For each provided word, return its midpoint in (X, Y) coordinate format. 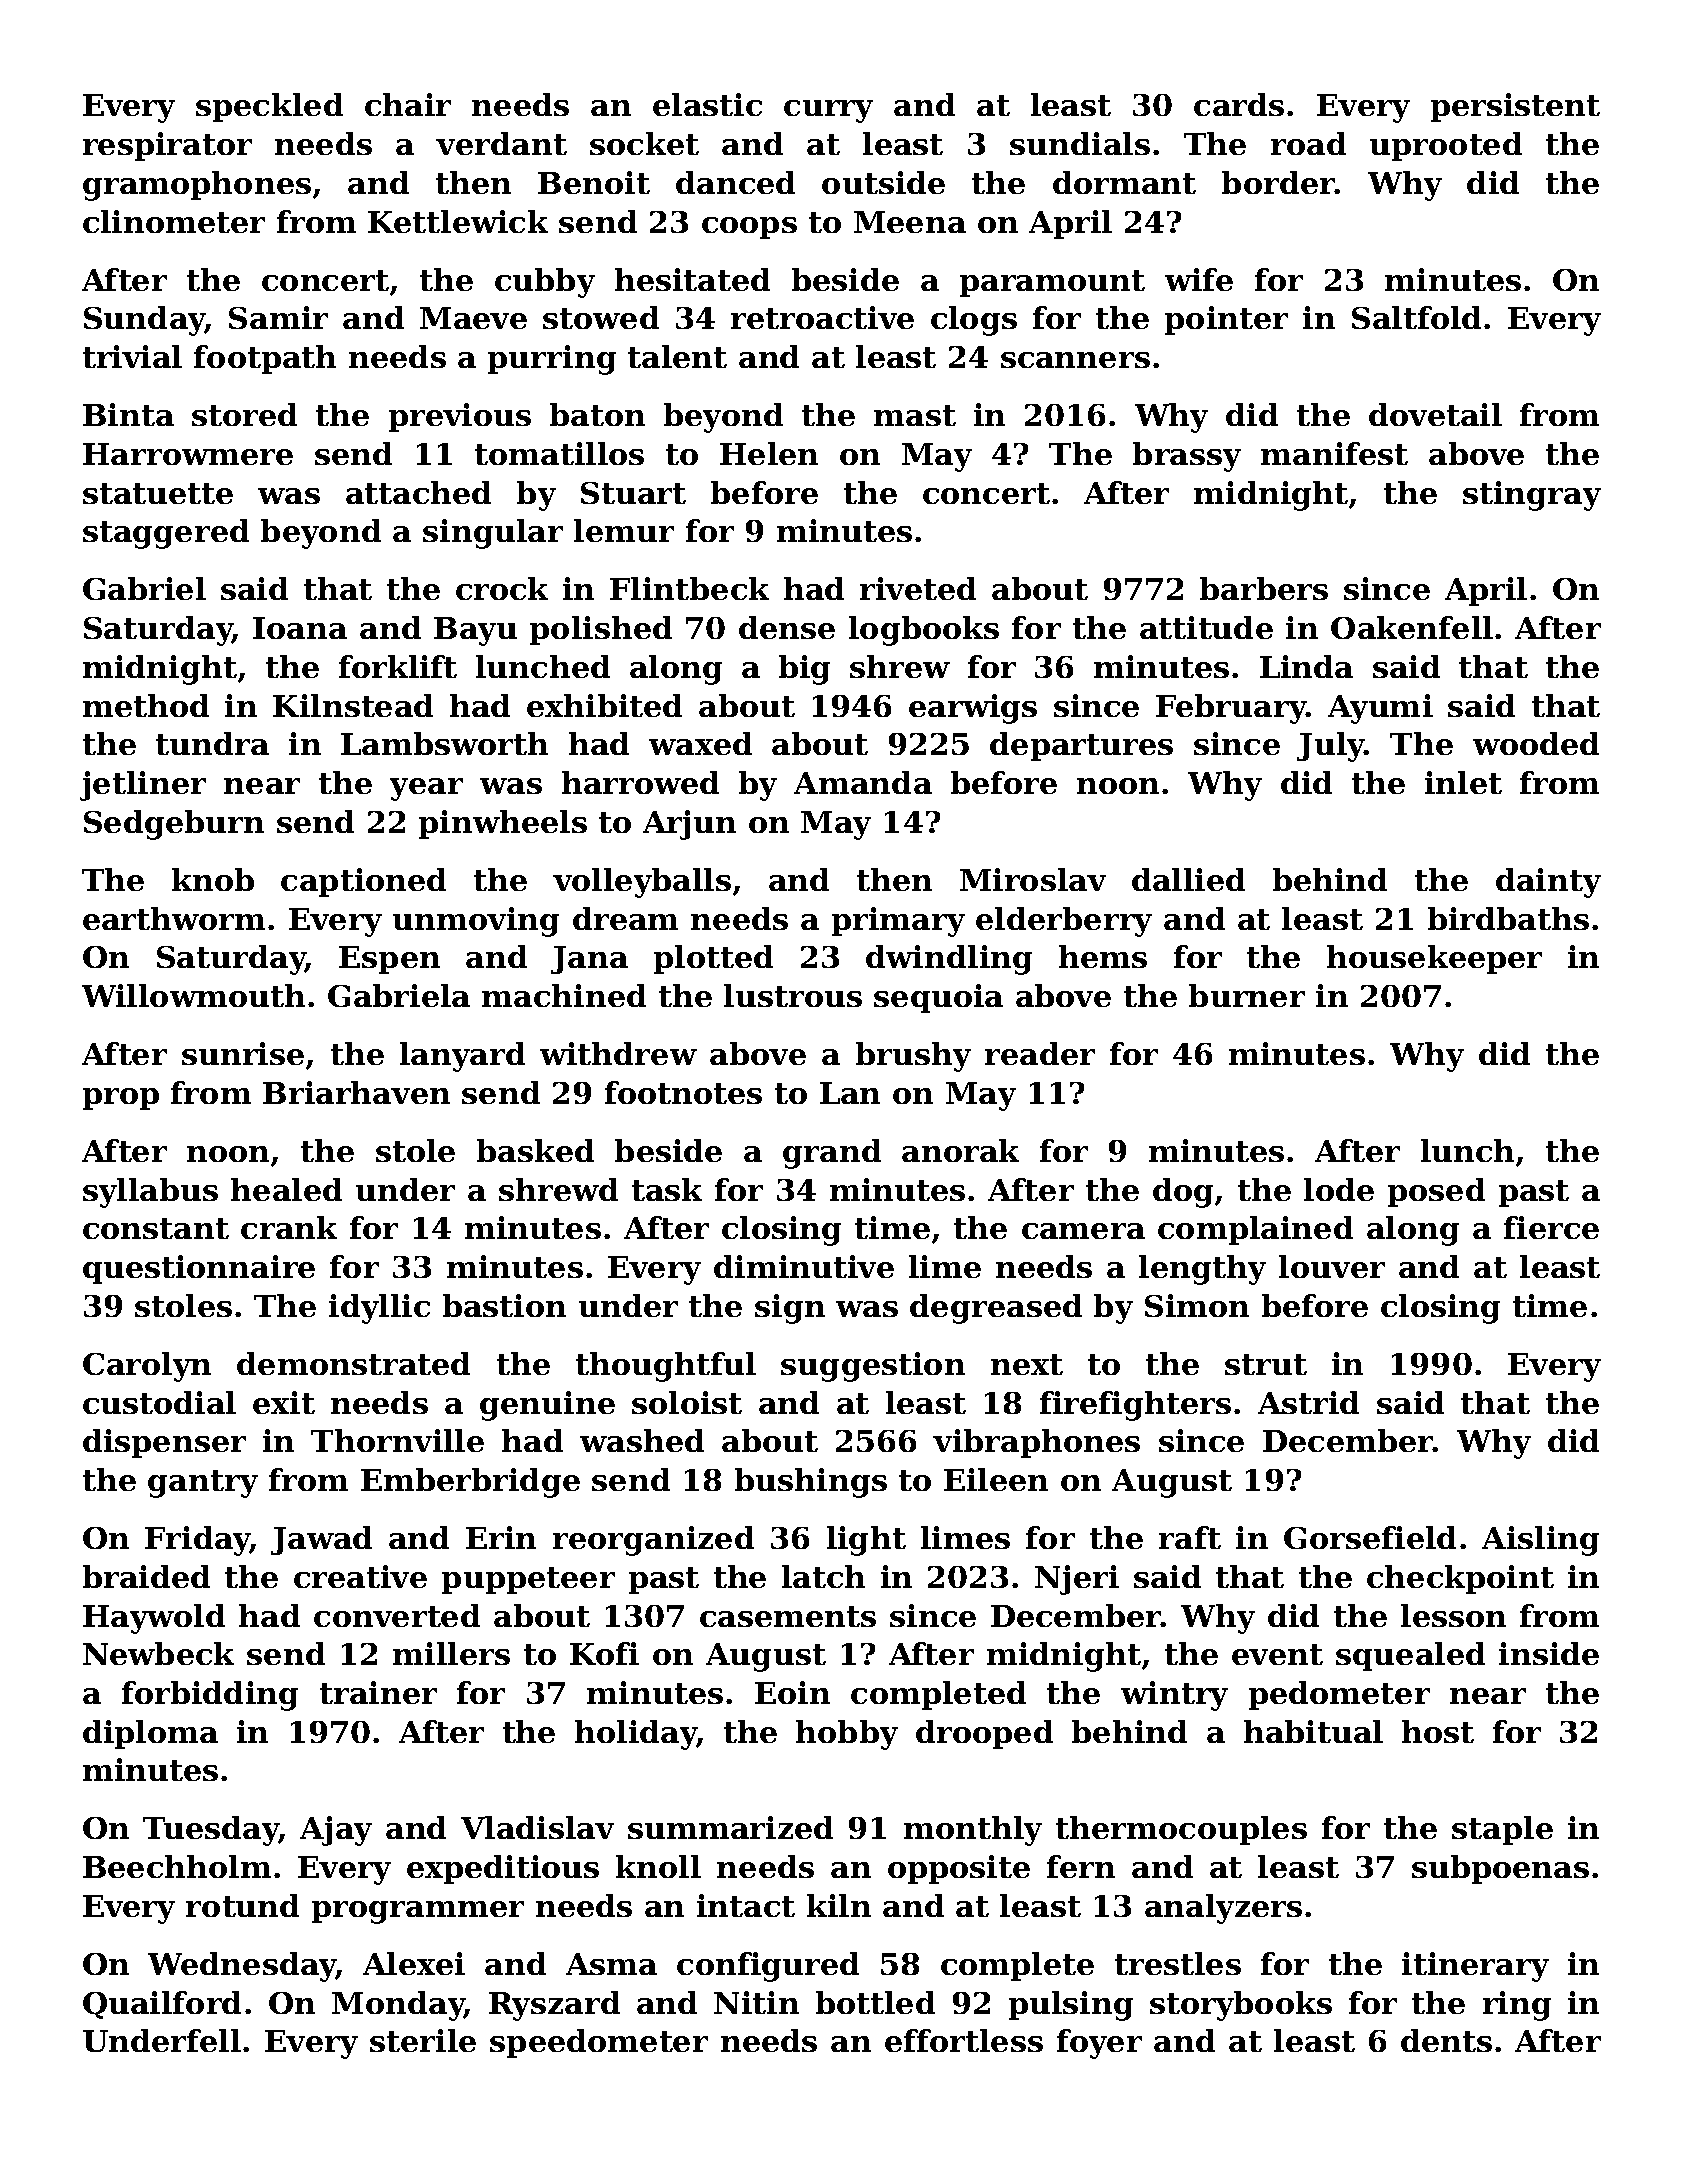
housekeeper (1434, 959)
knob (213, 879)
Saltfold (1416, 317)
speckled (269, 107)
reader (1040, 1053)
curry (828, 111)
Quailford (162, 2005)
